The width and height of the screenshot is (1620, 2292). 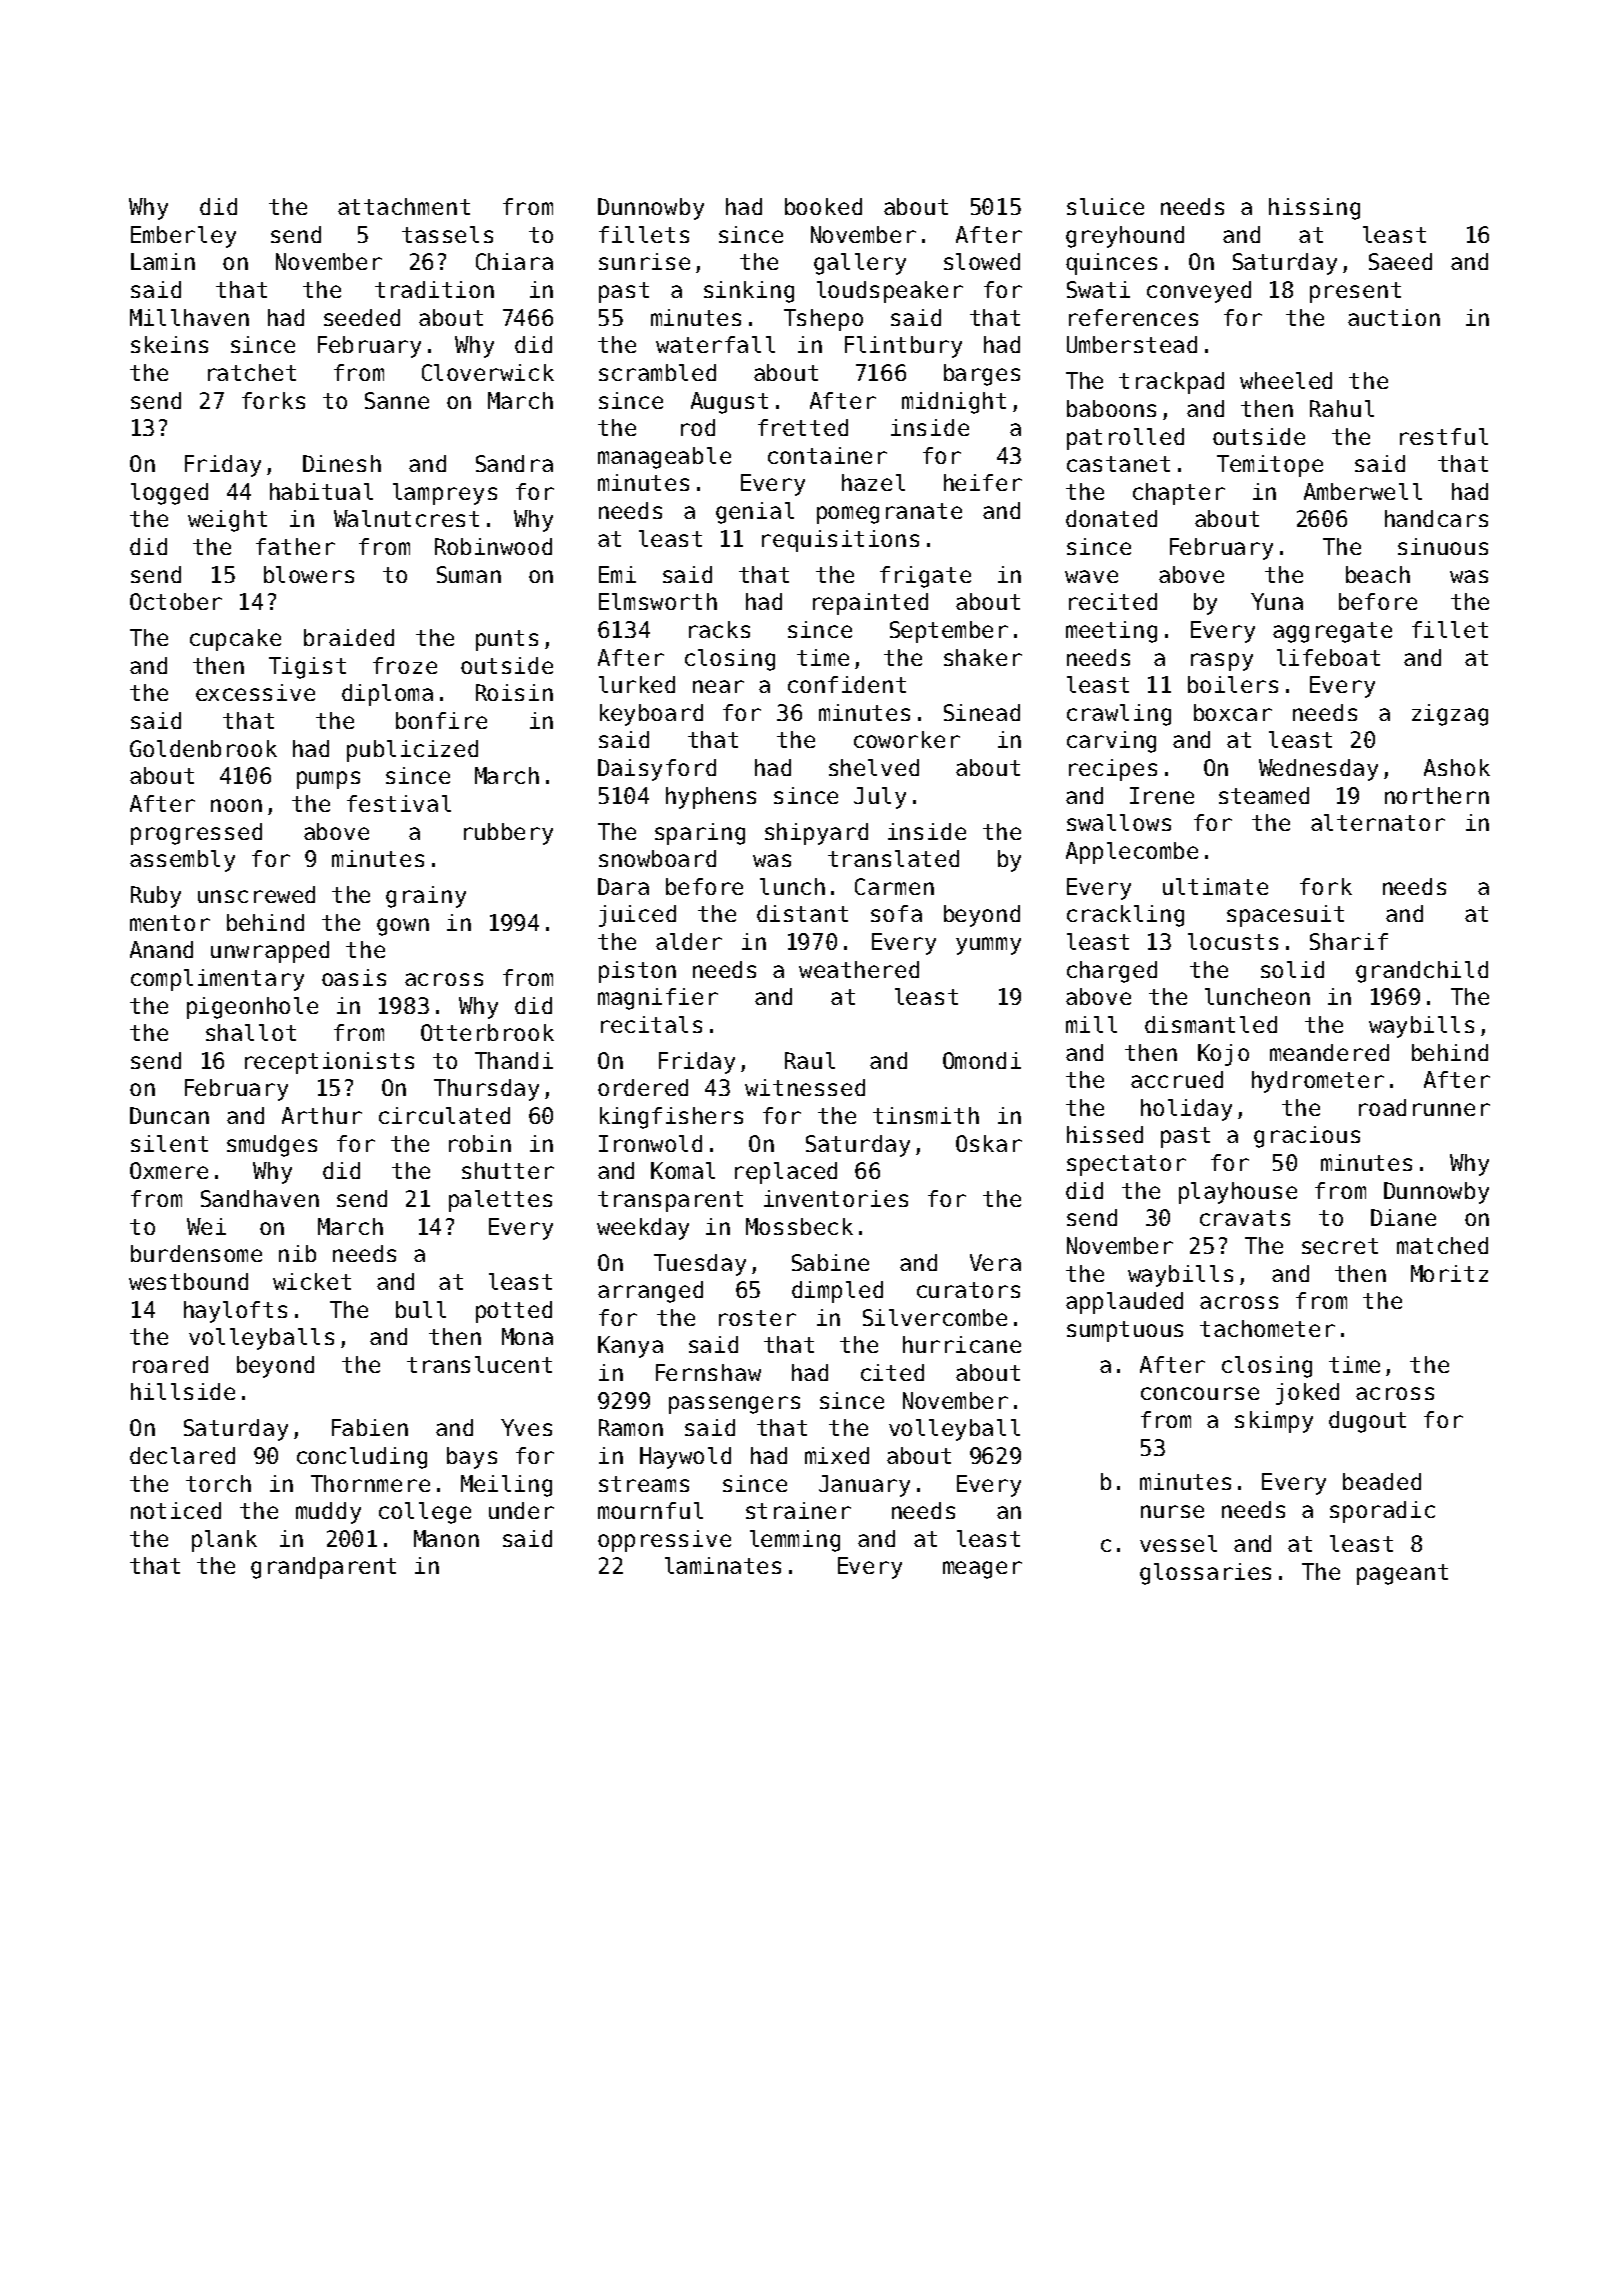 What do you see at coordinates (755, 513) in the screenshot?
I see `genial` at bounding box center [755, 513].
